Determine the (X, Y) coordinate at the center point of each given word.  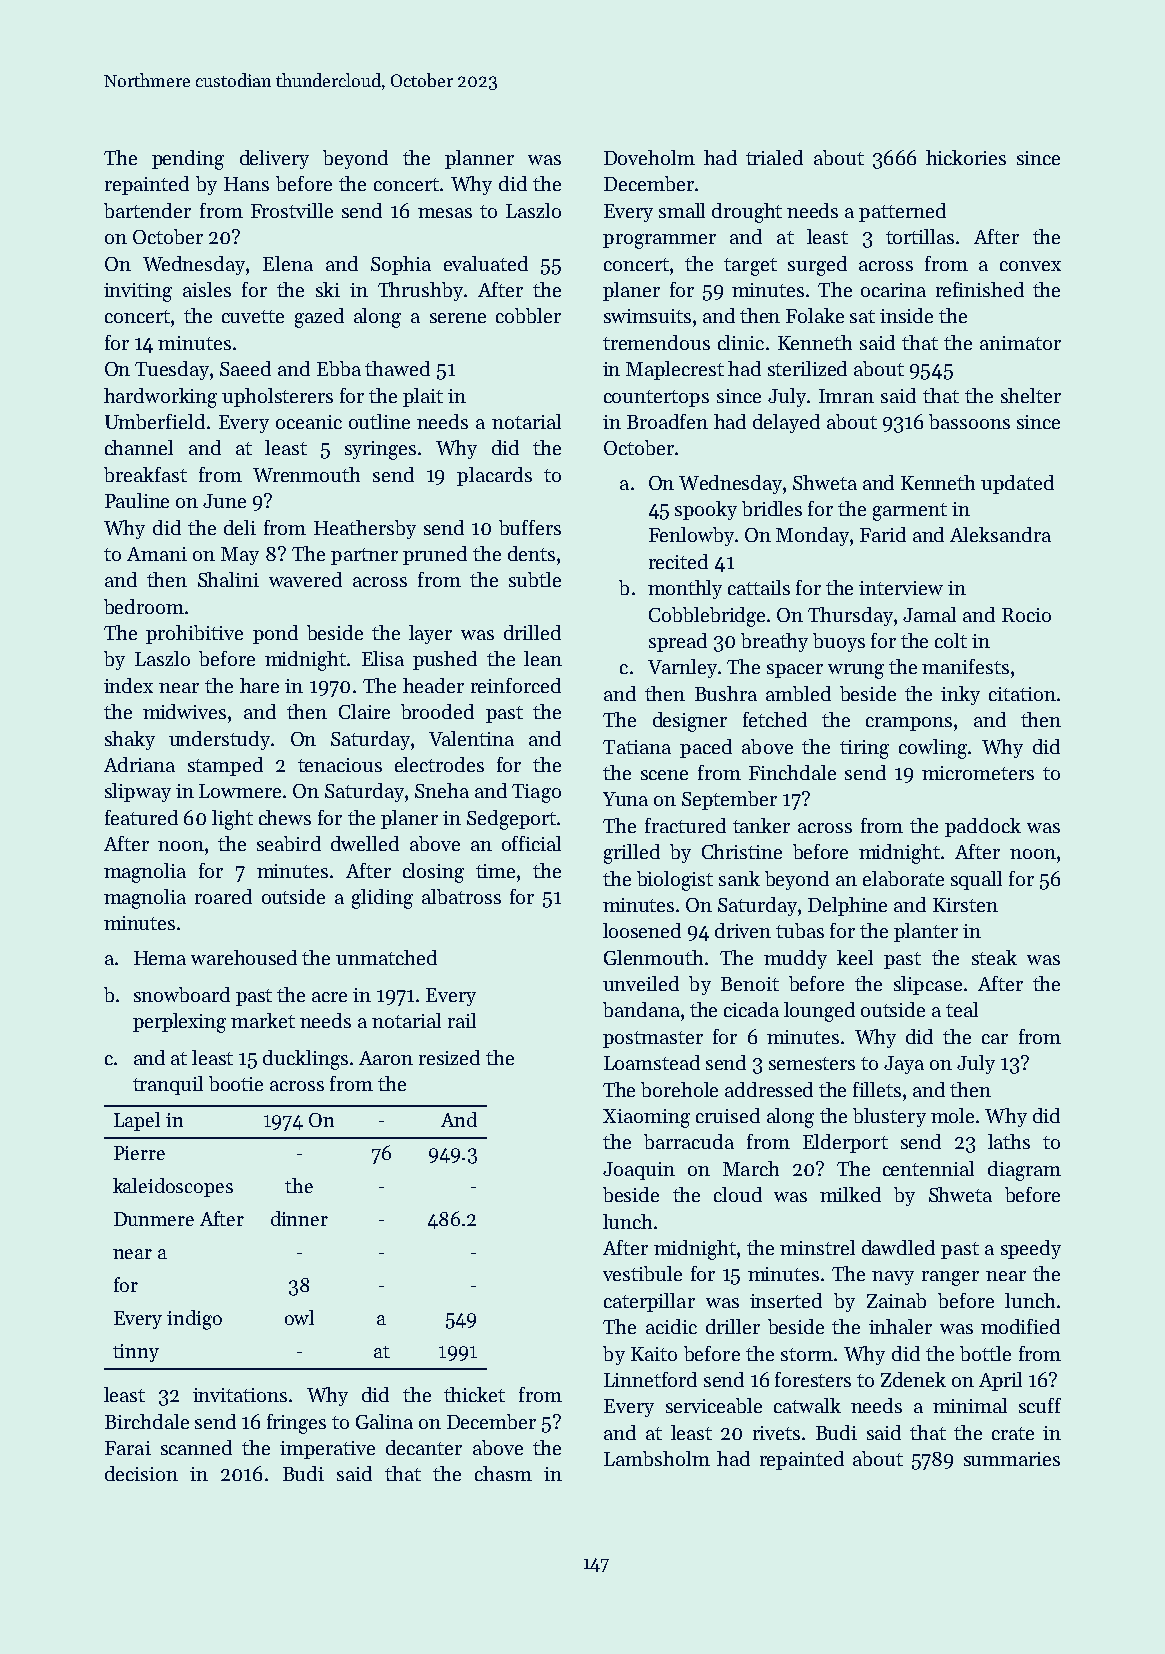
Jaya (904, 1065)
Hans (246, 184)
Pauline (137, 500)
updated (1017, 484)
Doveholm (649, 157)
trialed (774, 157)
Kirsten (965, 905)
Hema (160, 958)
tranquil (168, 1085)
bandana (641, 1009)
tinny (136, 1353)
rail (462, 1020)
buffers (530, 527)
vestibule (642, 1273)
